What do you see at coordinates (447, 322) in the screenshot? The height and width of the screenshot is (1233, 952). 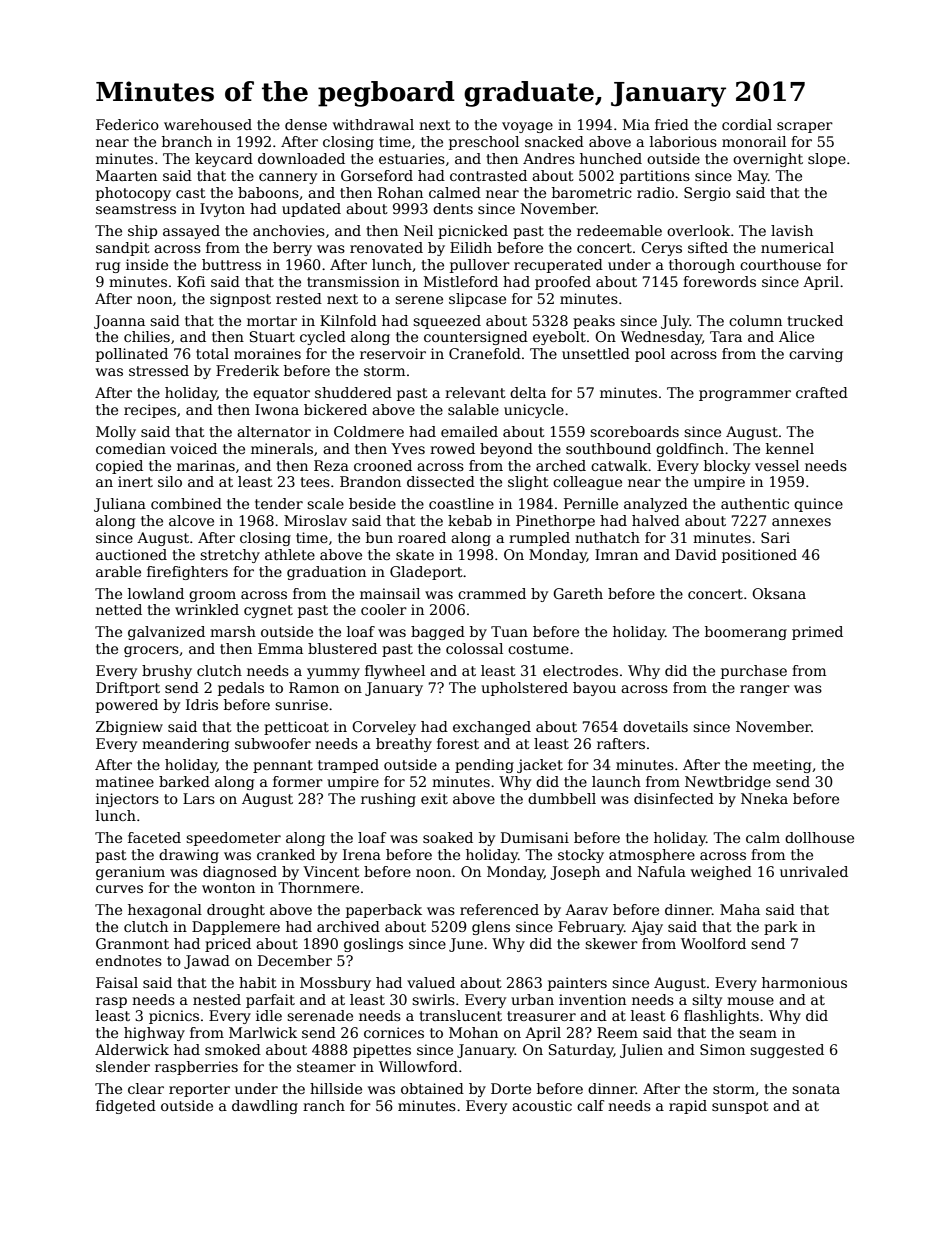 I see `squeezed` at bounding box center [447, 322].
